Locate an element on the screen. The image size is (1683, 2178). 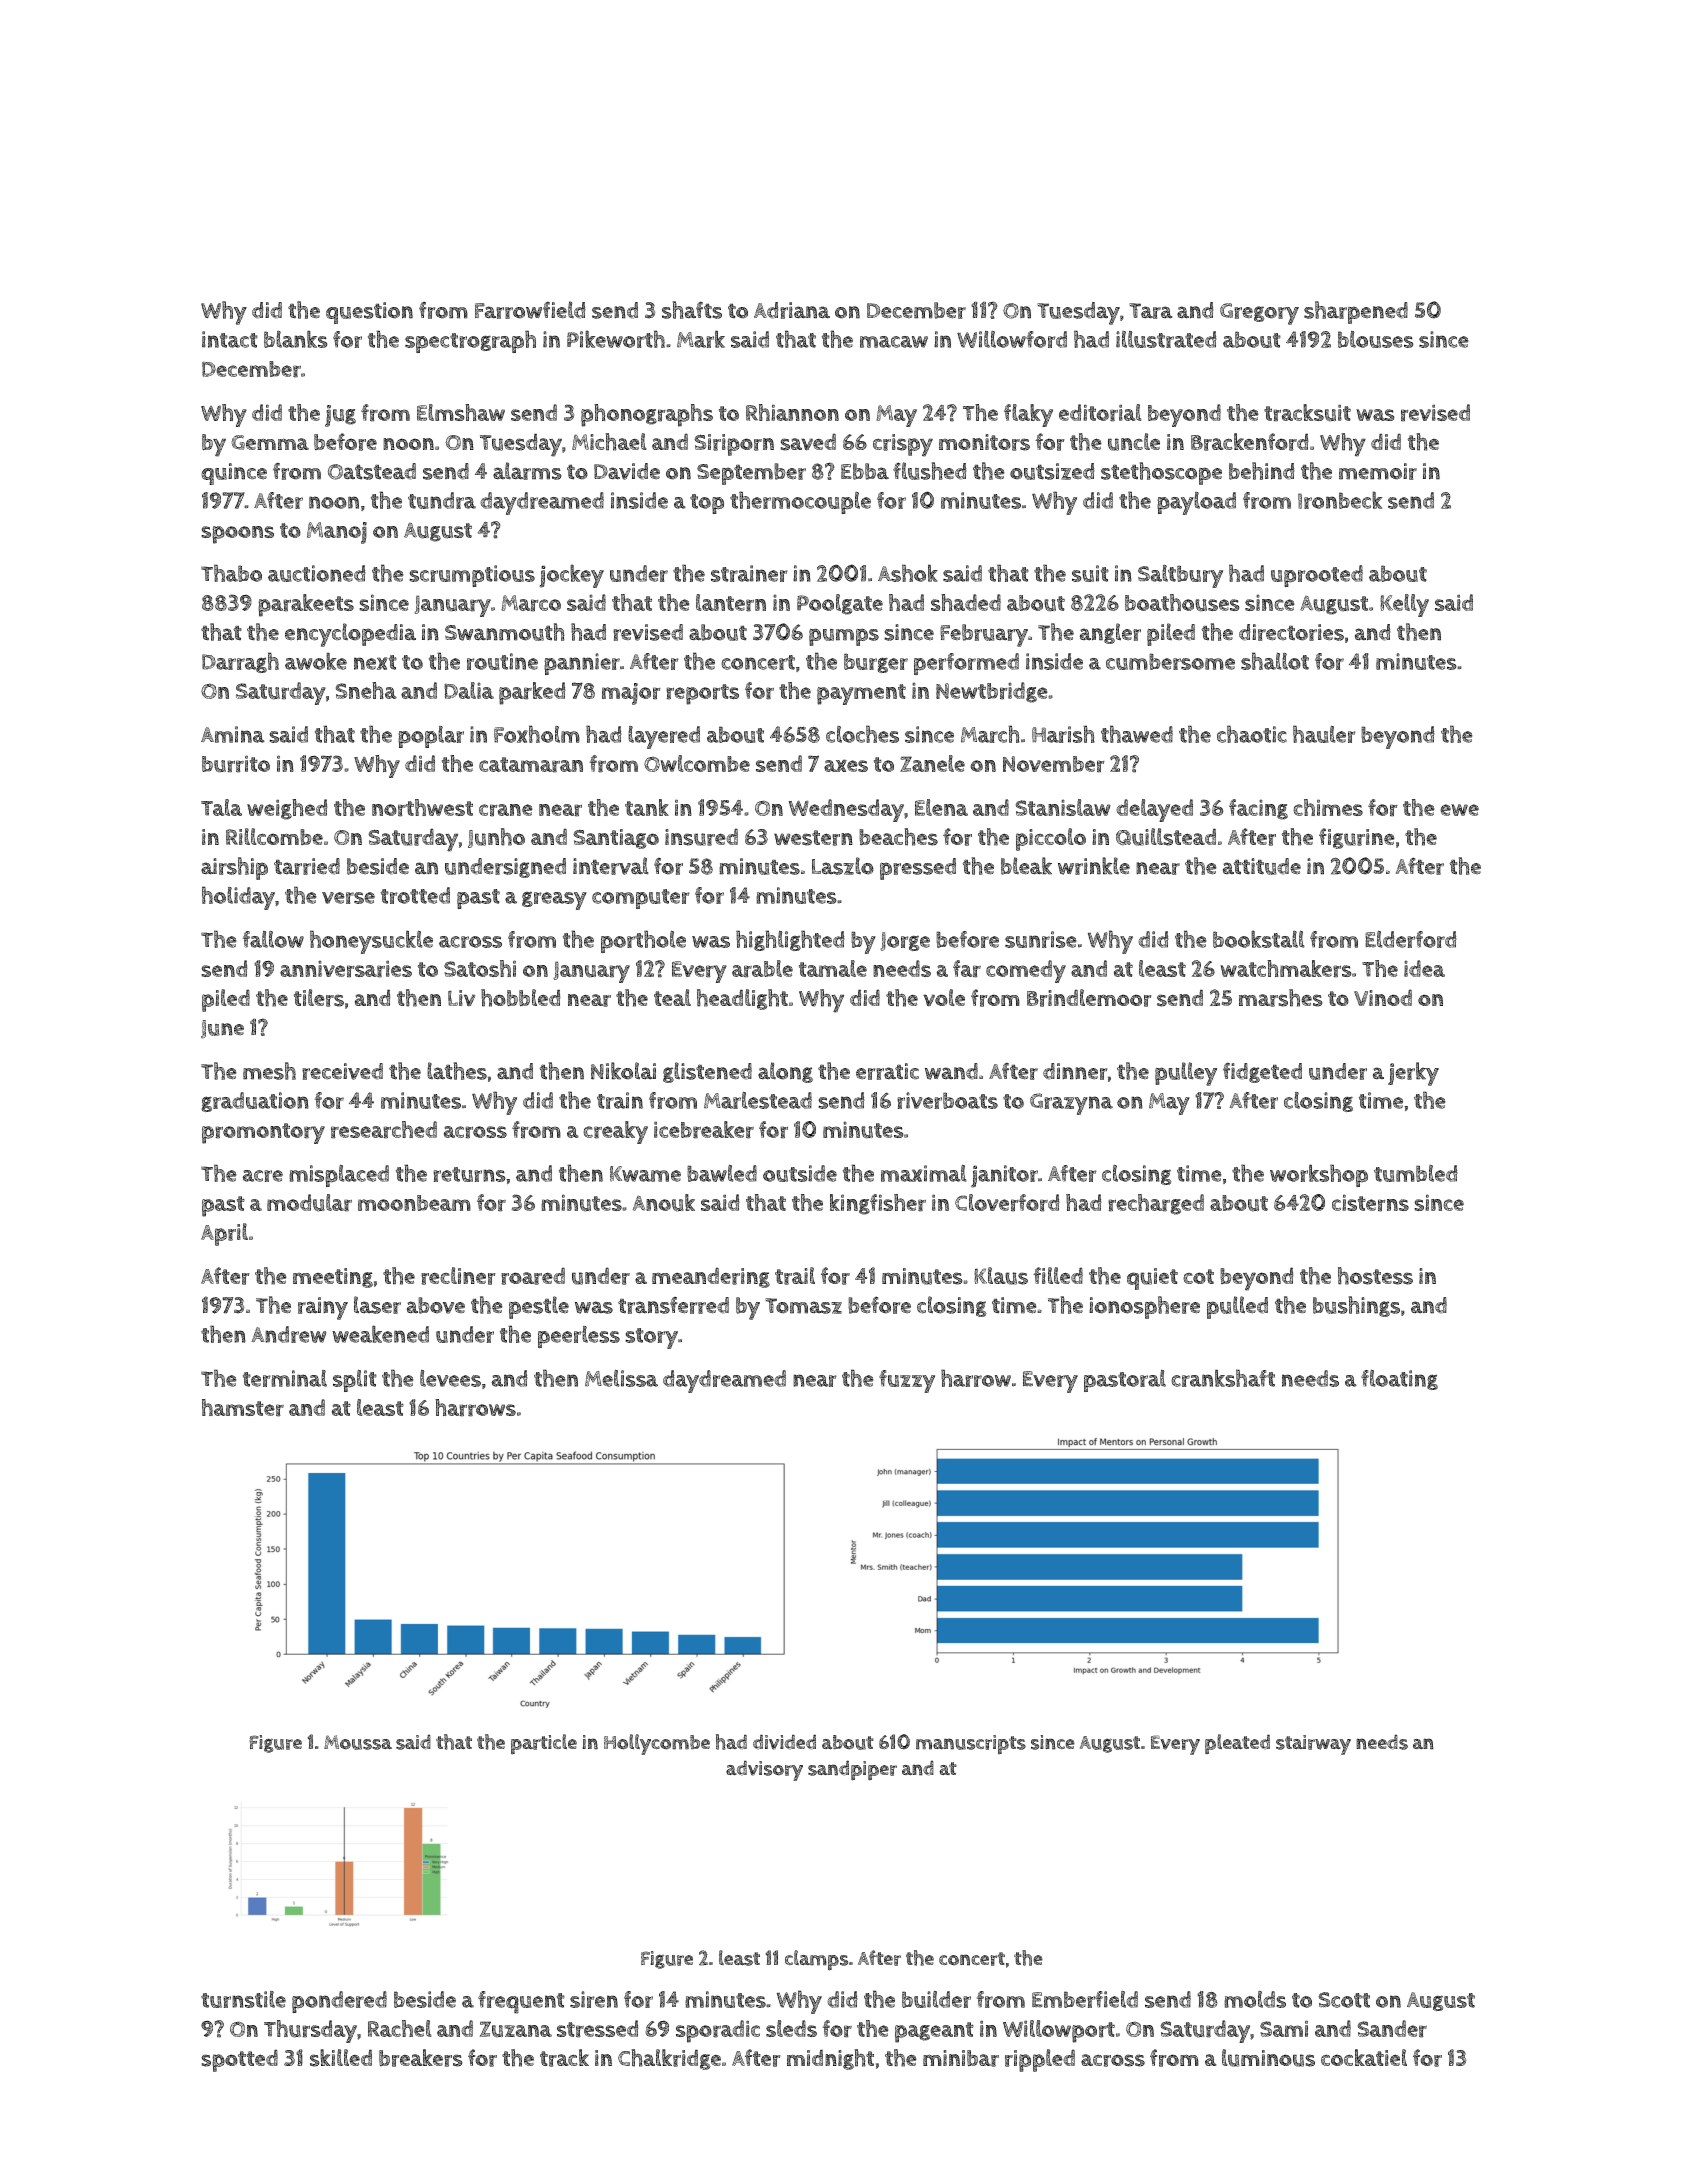
stethoscope is located at coordinates (1161, 473).
